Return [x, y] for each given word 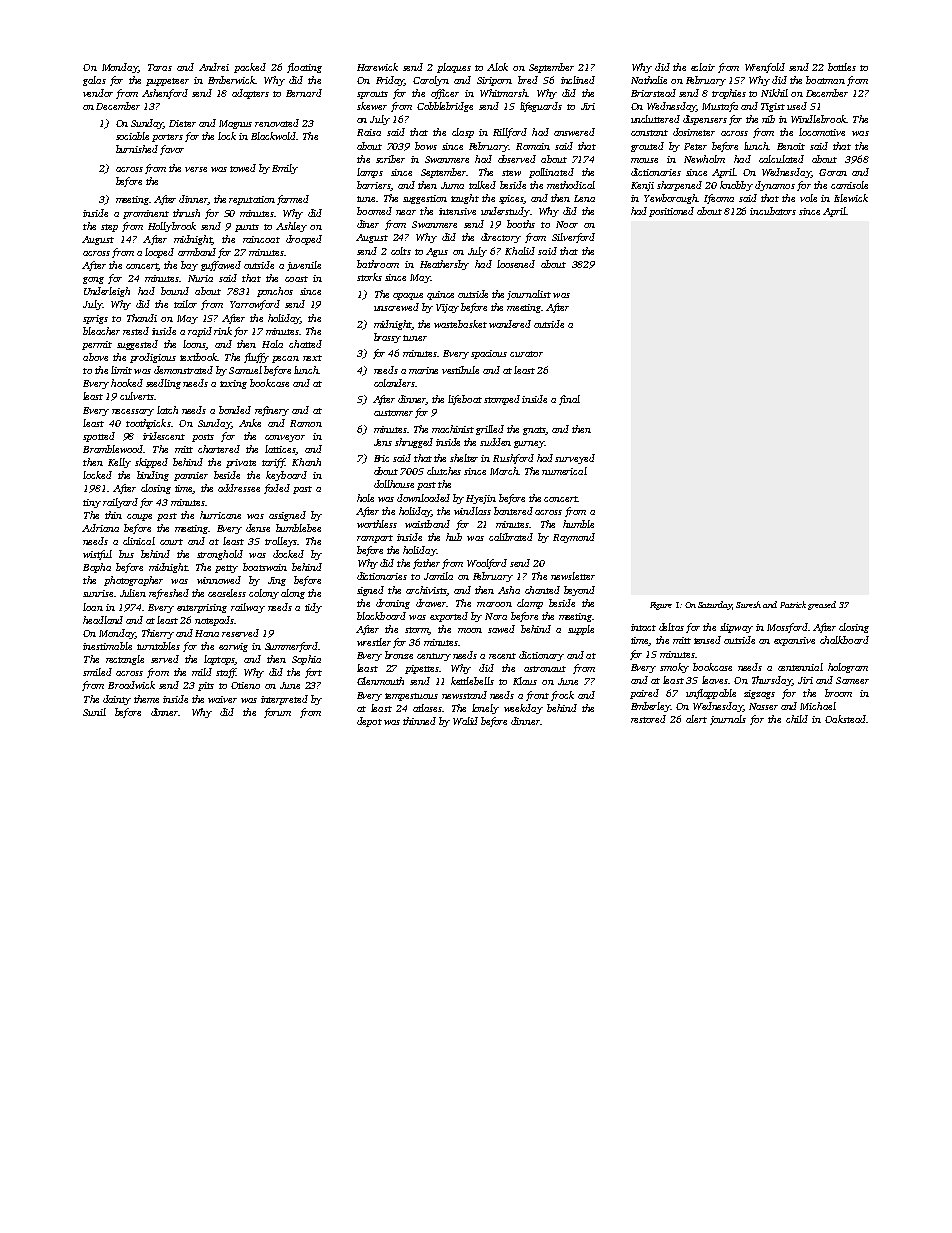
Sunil [94, 712]
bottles [842, 67]
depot [369, 722]
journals [728, 720]
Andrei [214, 67]
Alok [497, 67]
